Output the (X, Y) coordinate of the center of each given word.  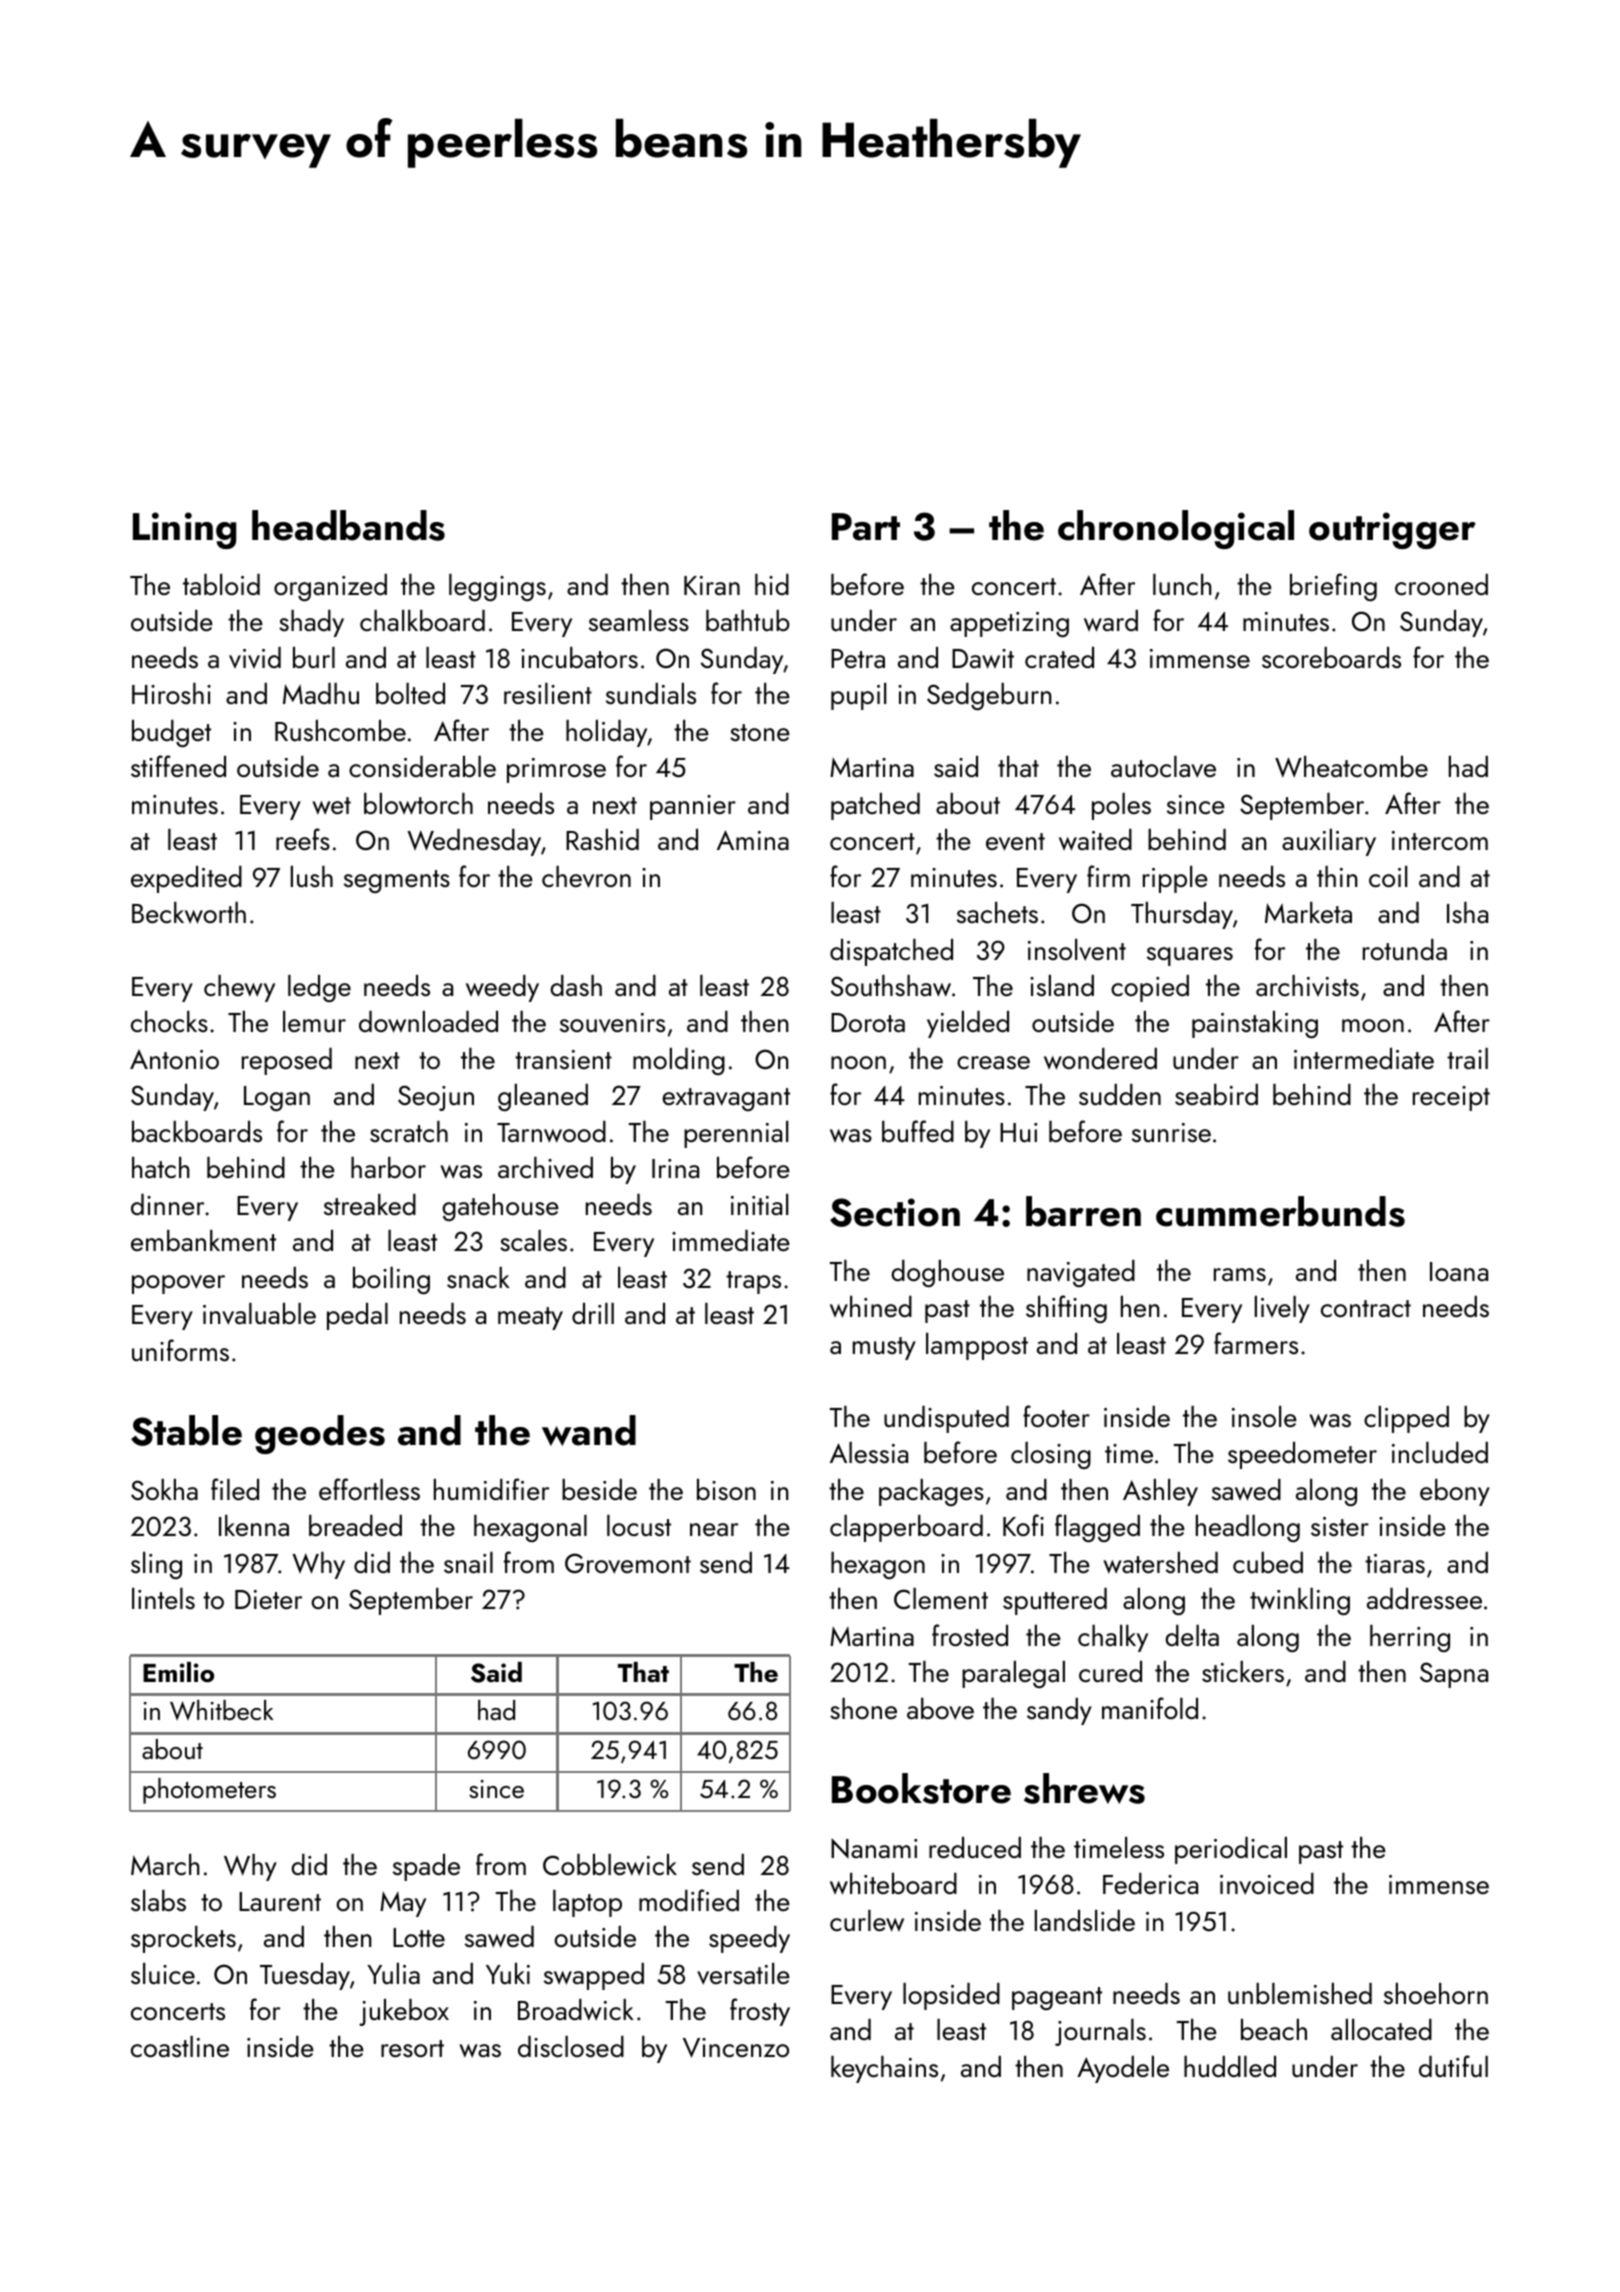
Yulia (393, 1973)
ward (1111, 621)
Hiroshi (171, 693)
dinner (167, 1204)
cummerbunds (1280, 1211)
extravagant (726, 1099)
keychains (884, 2069)
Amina (753, 840)
